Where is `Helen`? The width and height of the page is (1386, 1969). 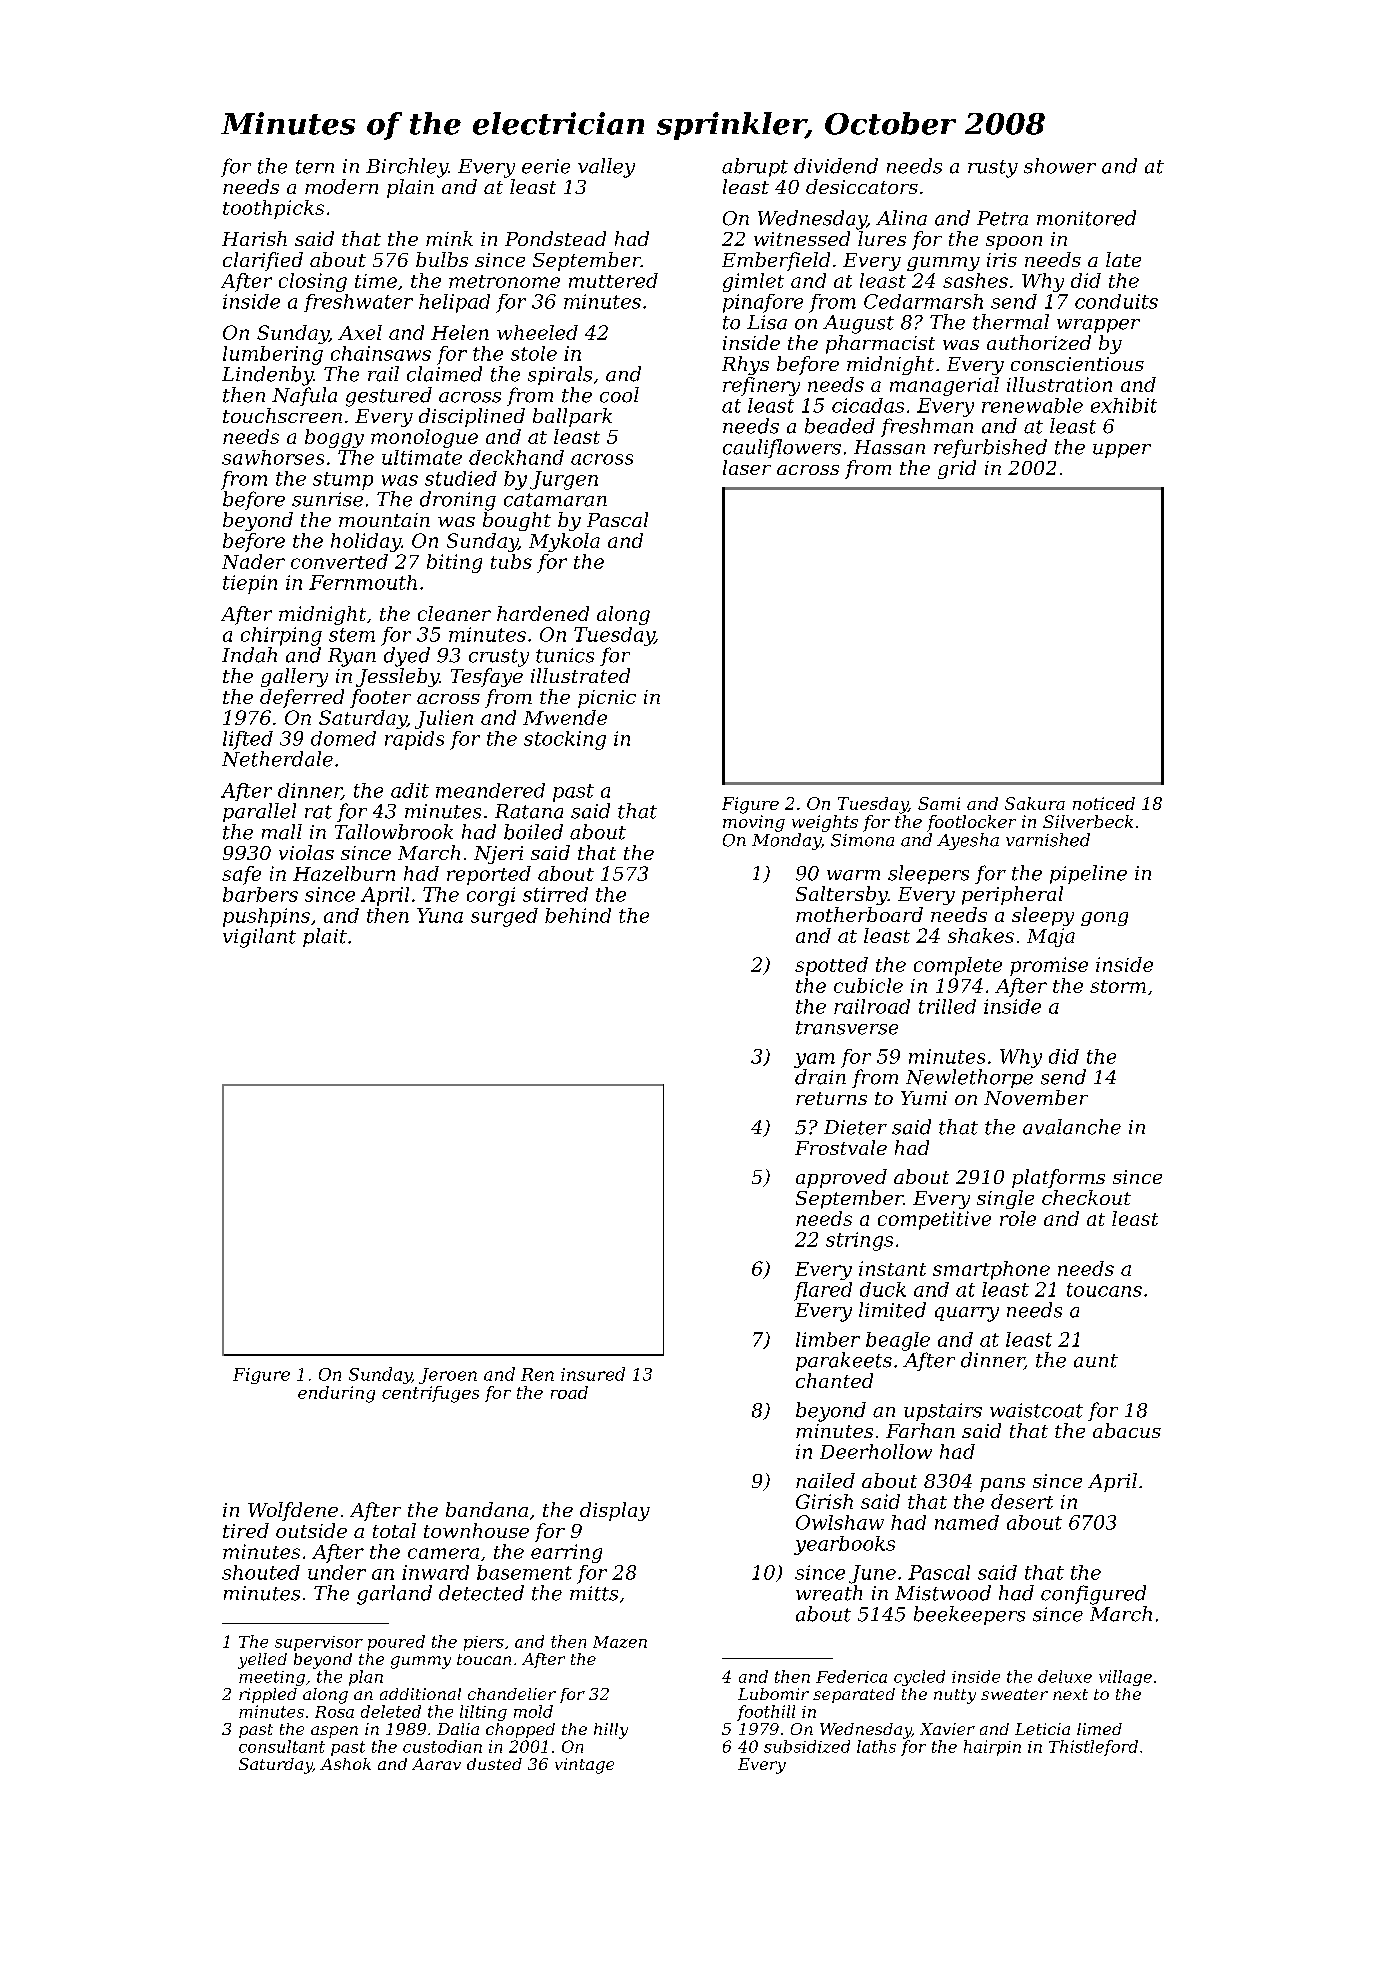 Helen is located at coordinates (460, 332).
